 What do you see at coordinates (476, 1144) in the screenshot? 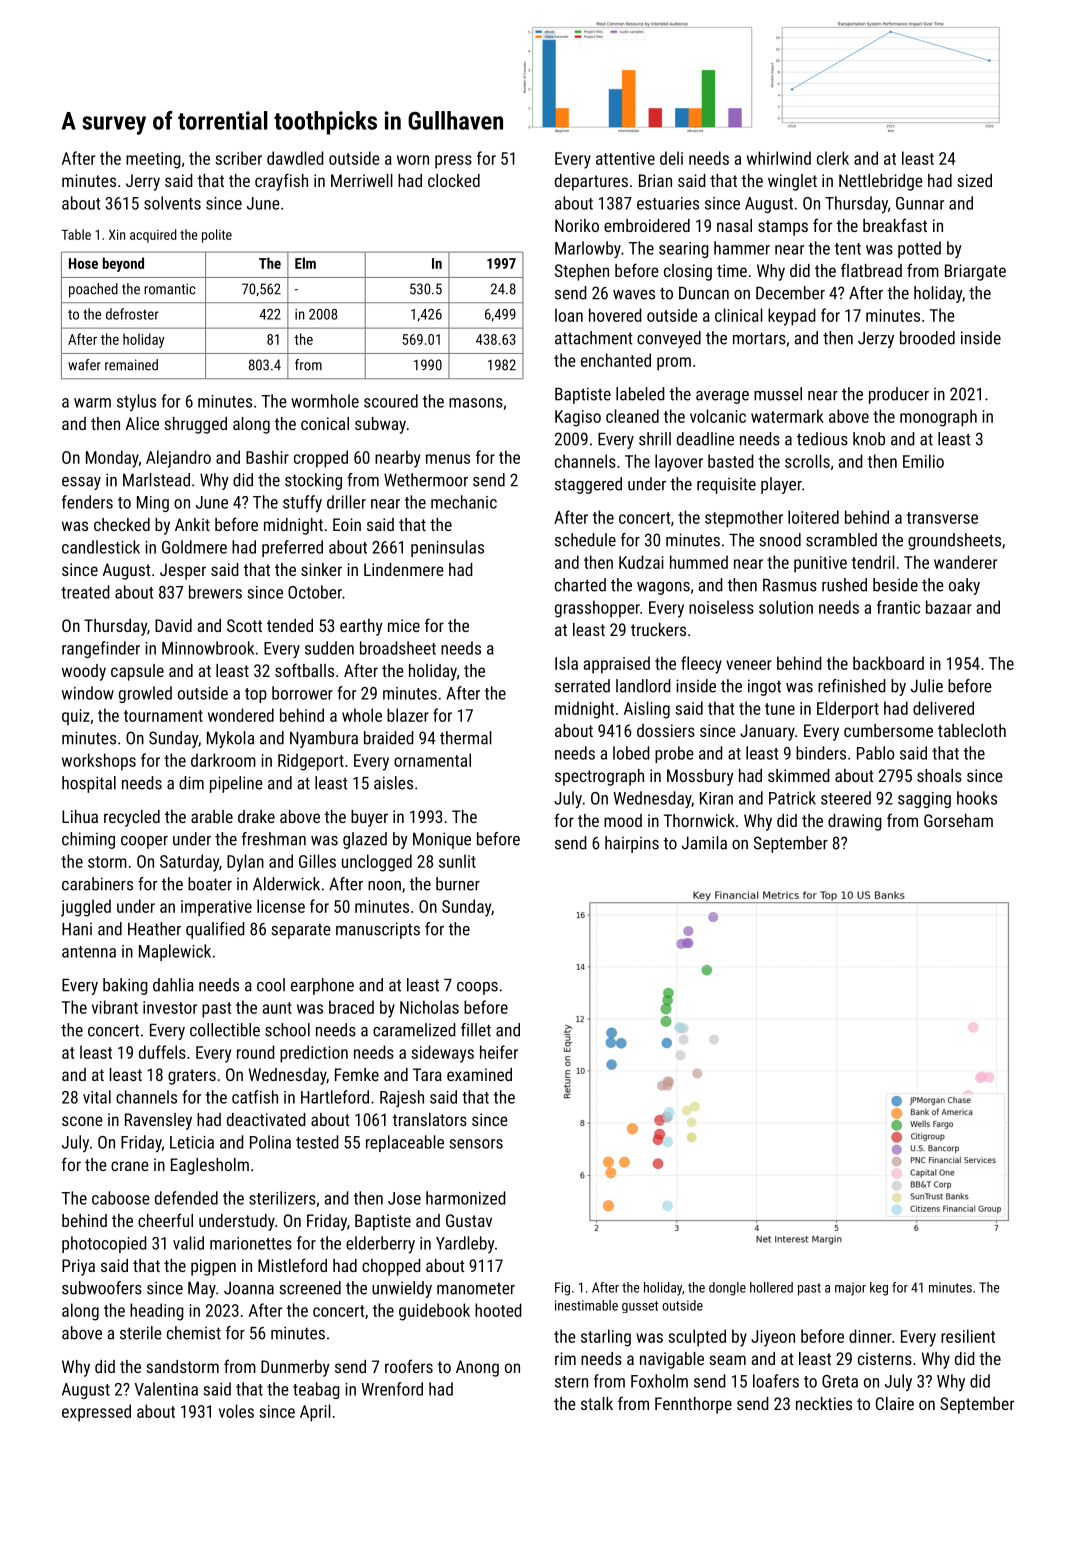
I see `sensors` at bounding box center [476, 1144].
